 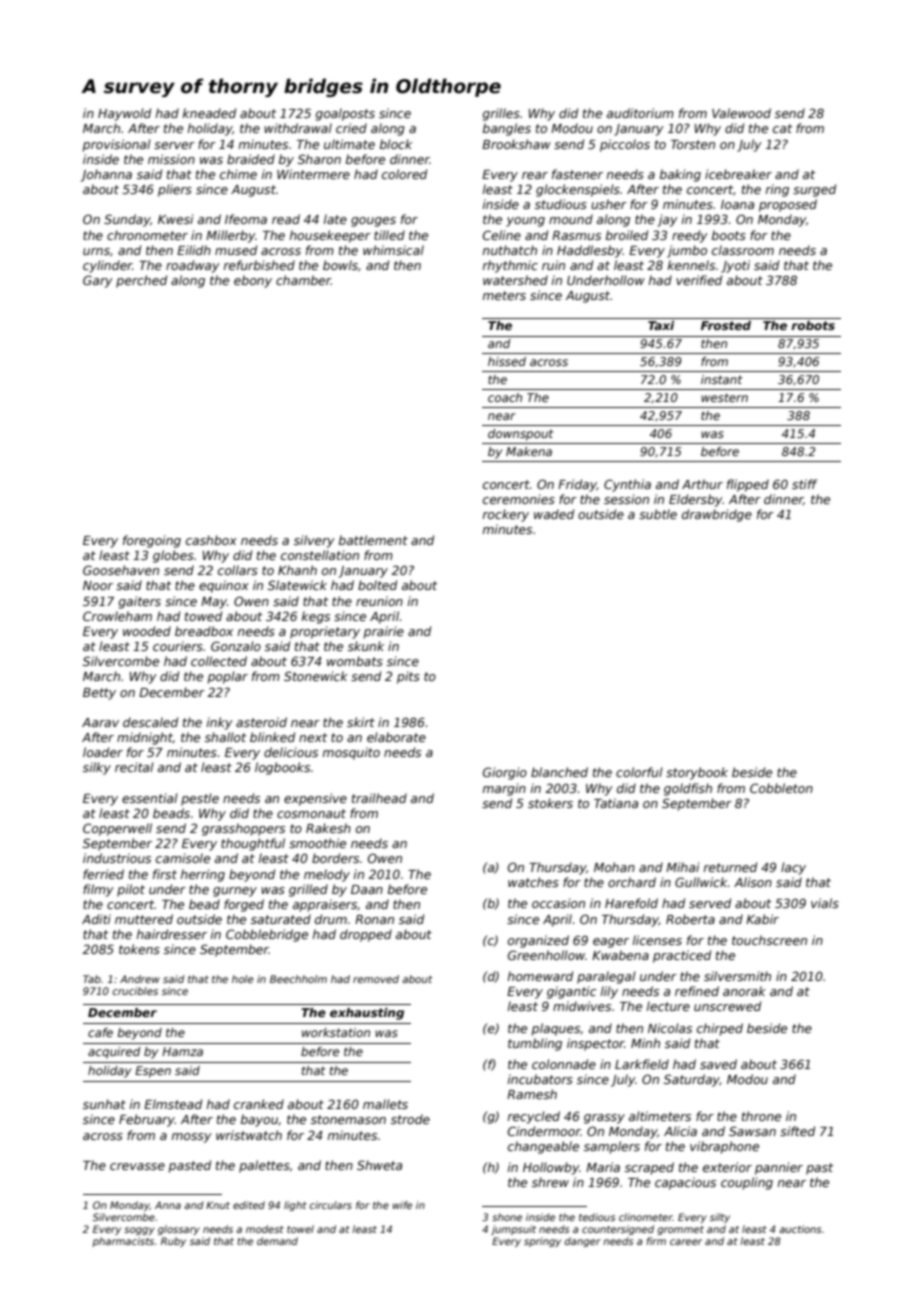 I want to click on gouges, so click(x=373, y=222).
